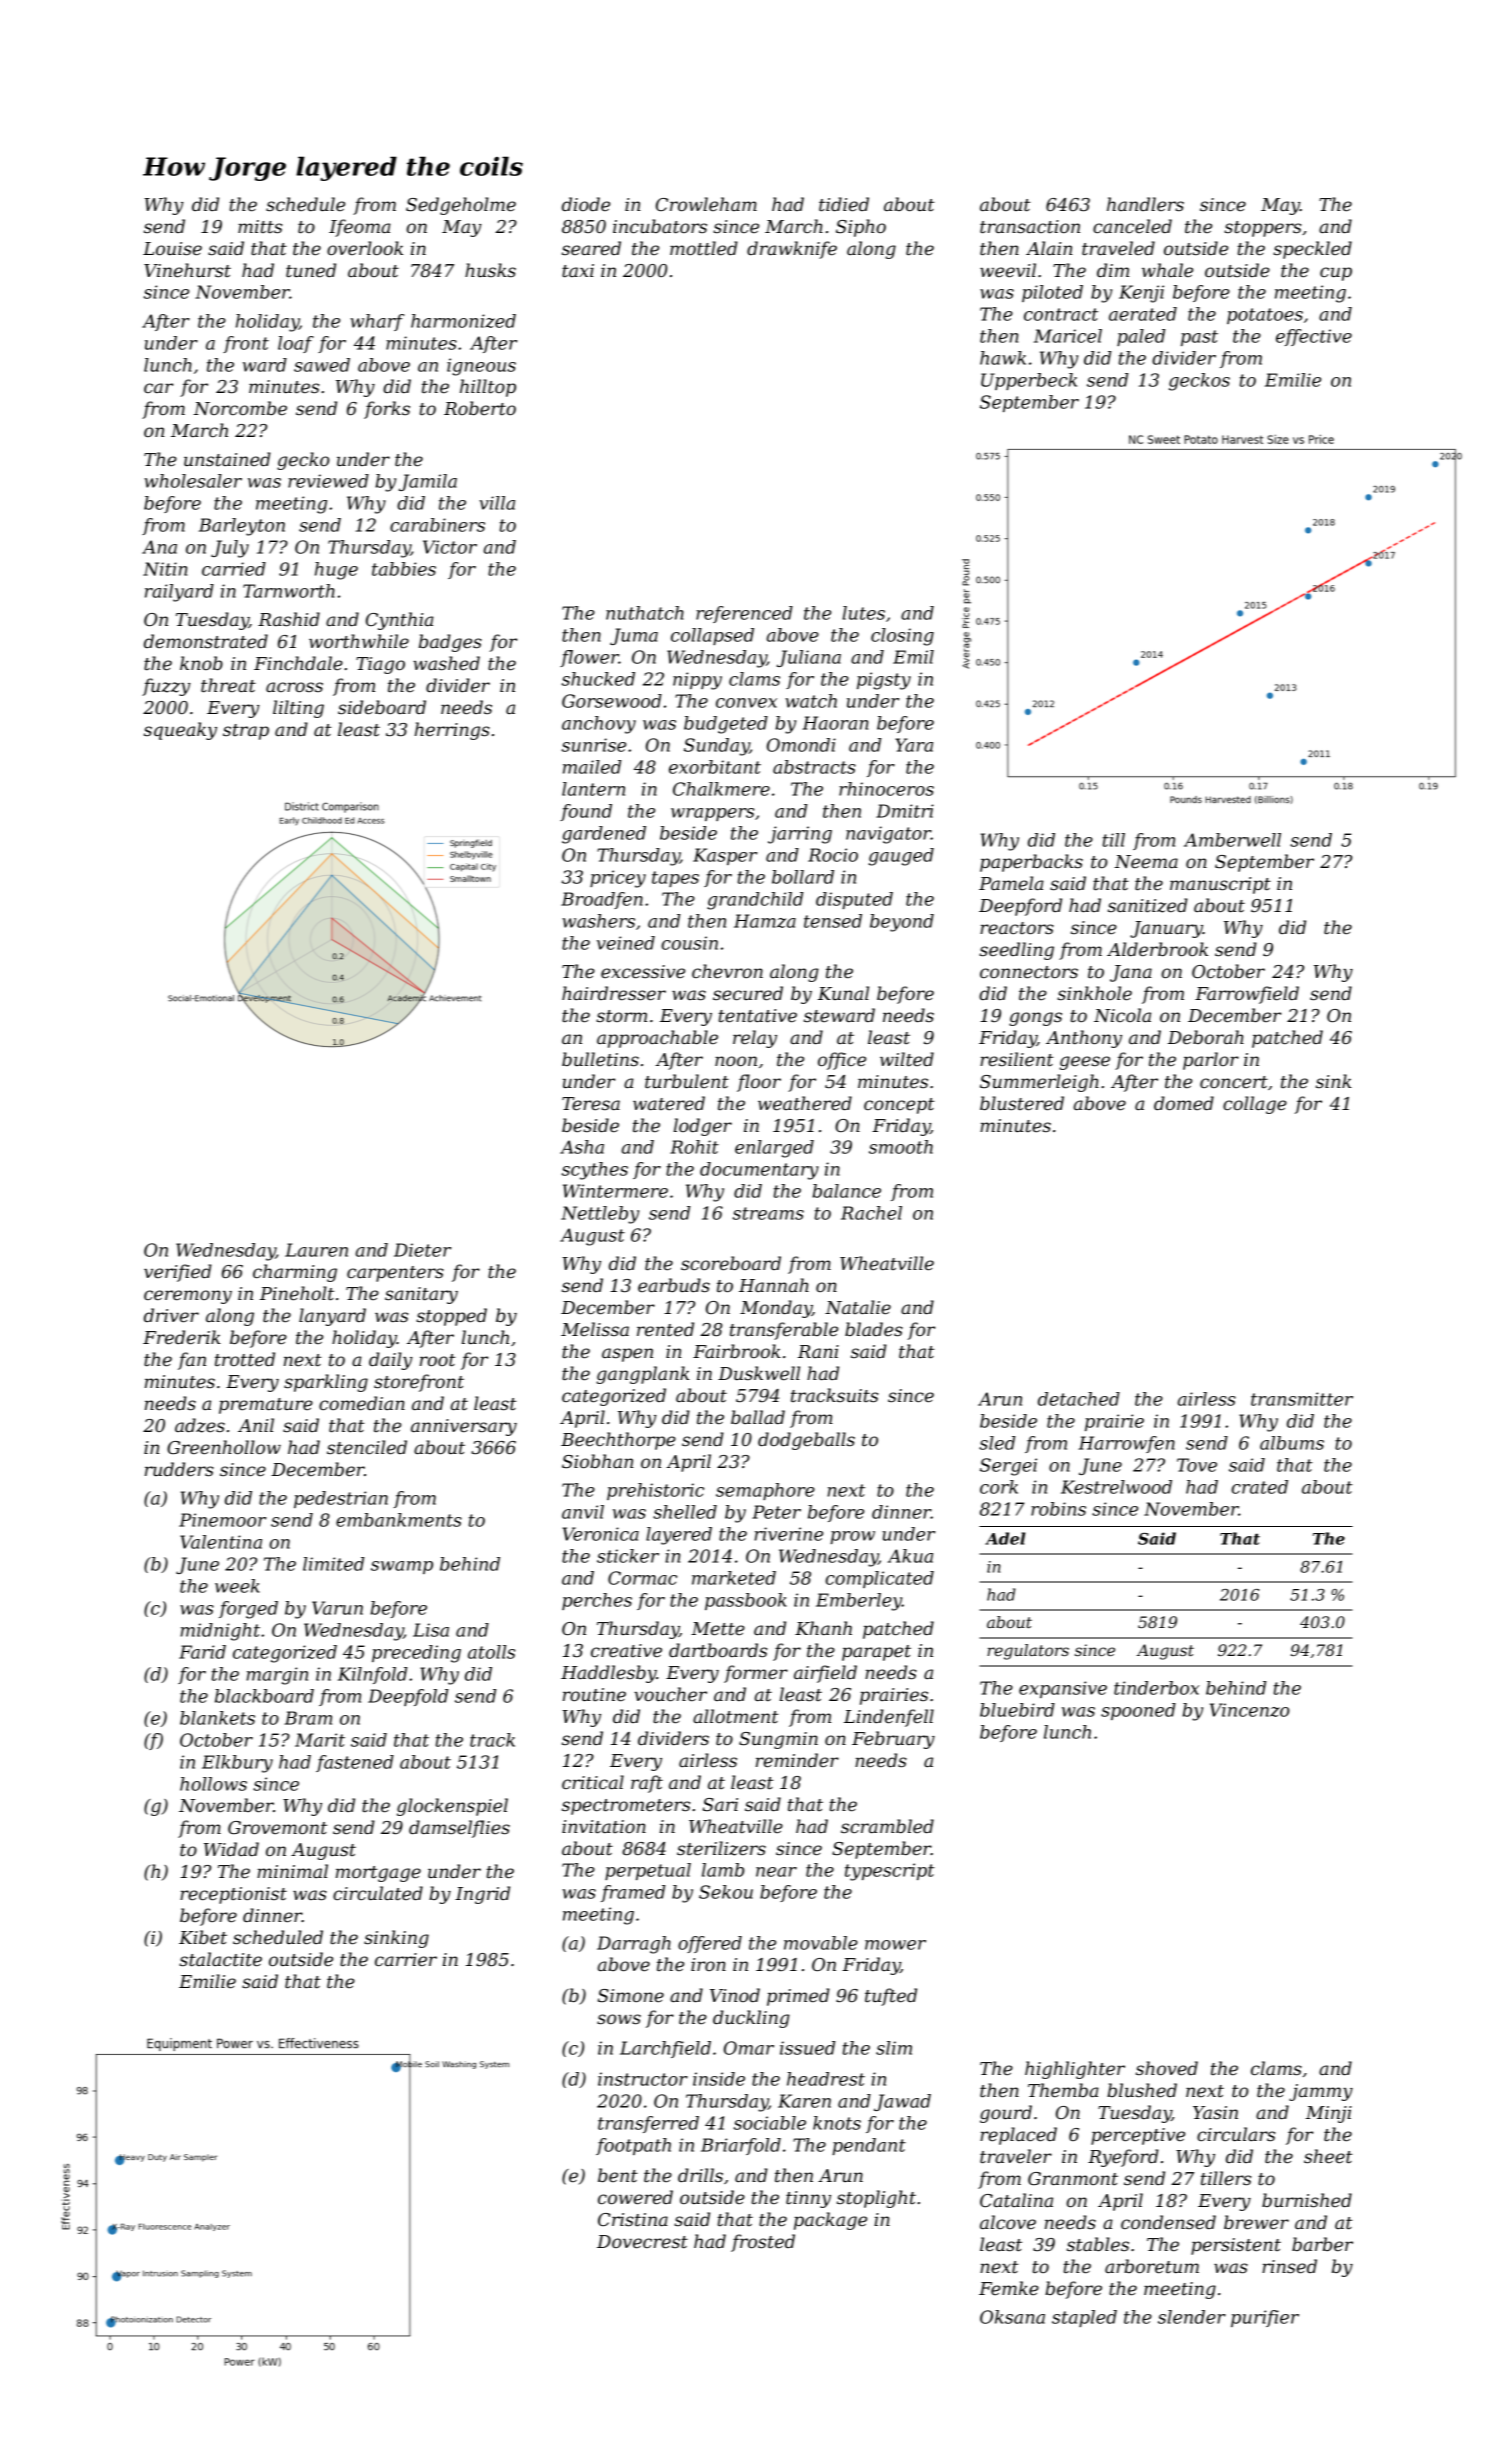 The width and height of the screenshot is (1496, 2464). I want to click on worthwhile, so click(359, 641).
